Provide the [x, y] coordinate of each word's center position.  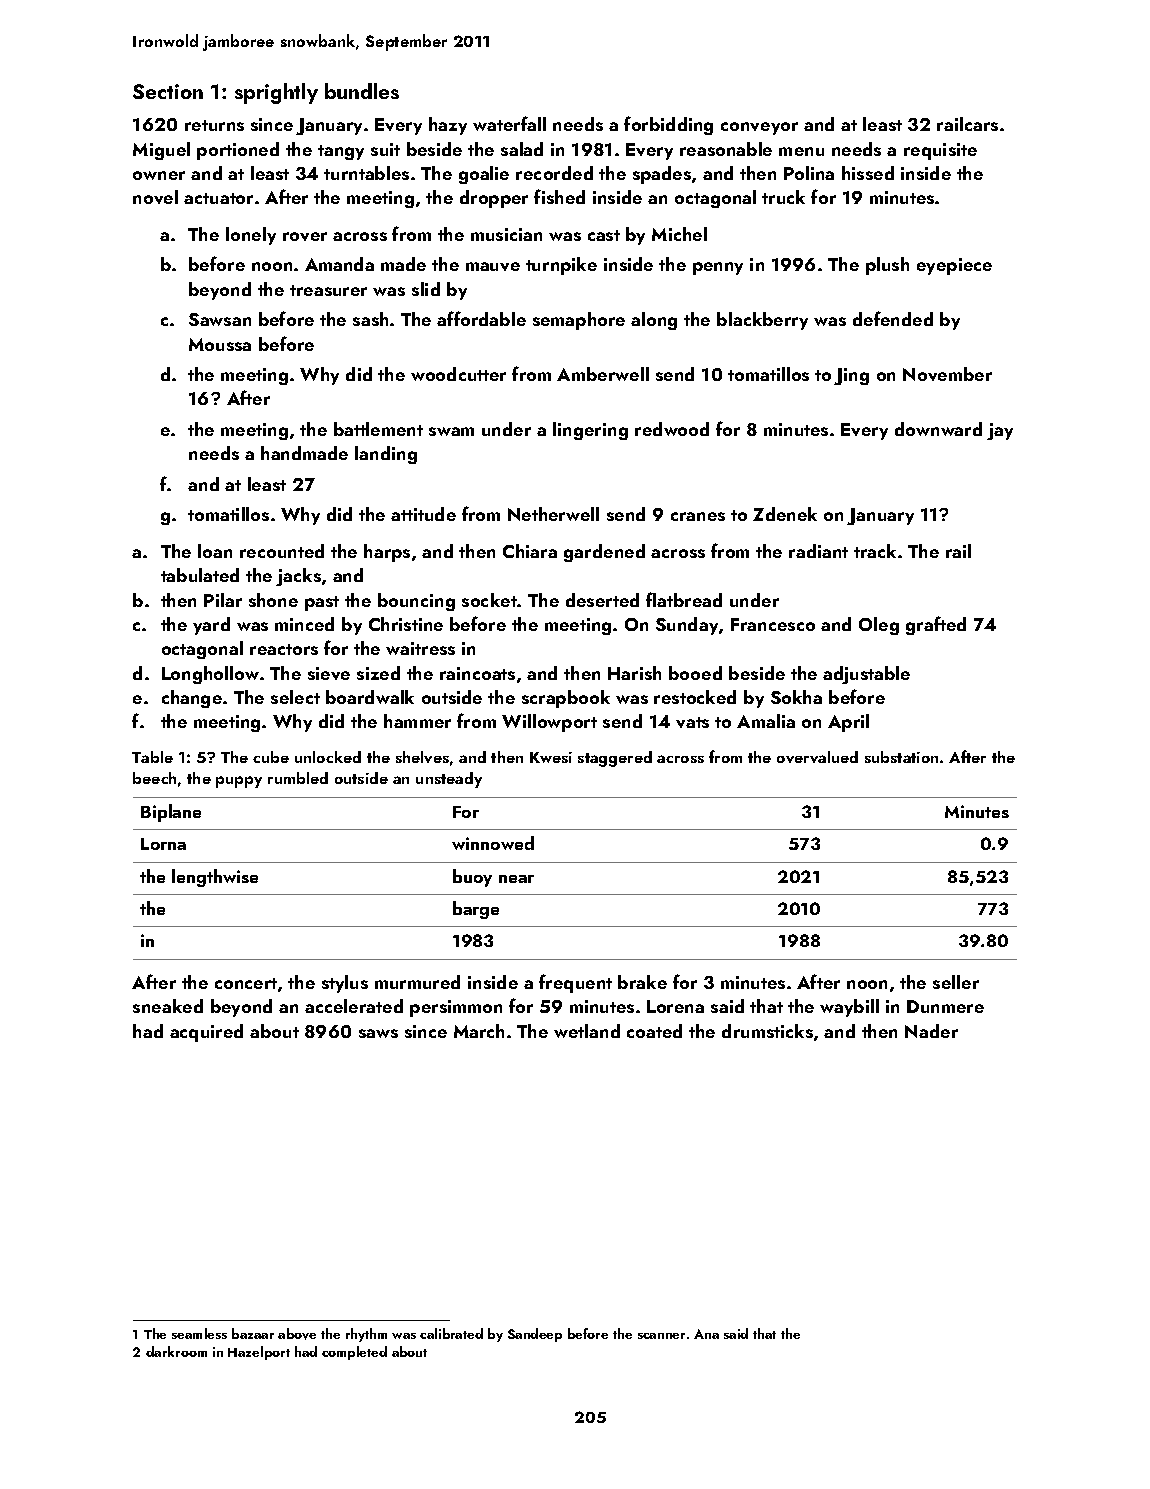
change [192, 699]
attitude [423, 514]
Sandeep [535, 1335]
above [297, 1334]
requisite [940, 151]
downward [938, 429]
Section [168, 91]
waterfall [509, 123]
